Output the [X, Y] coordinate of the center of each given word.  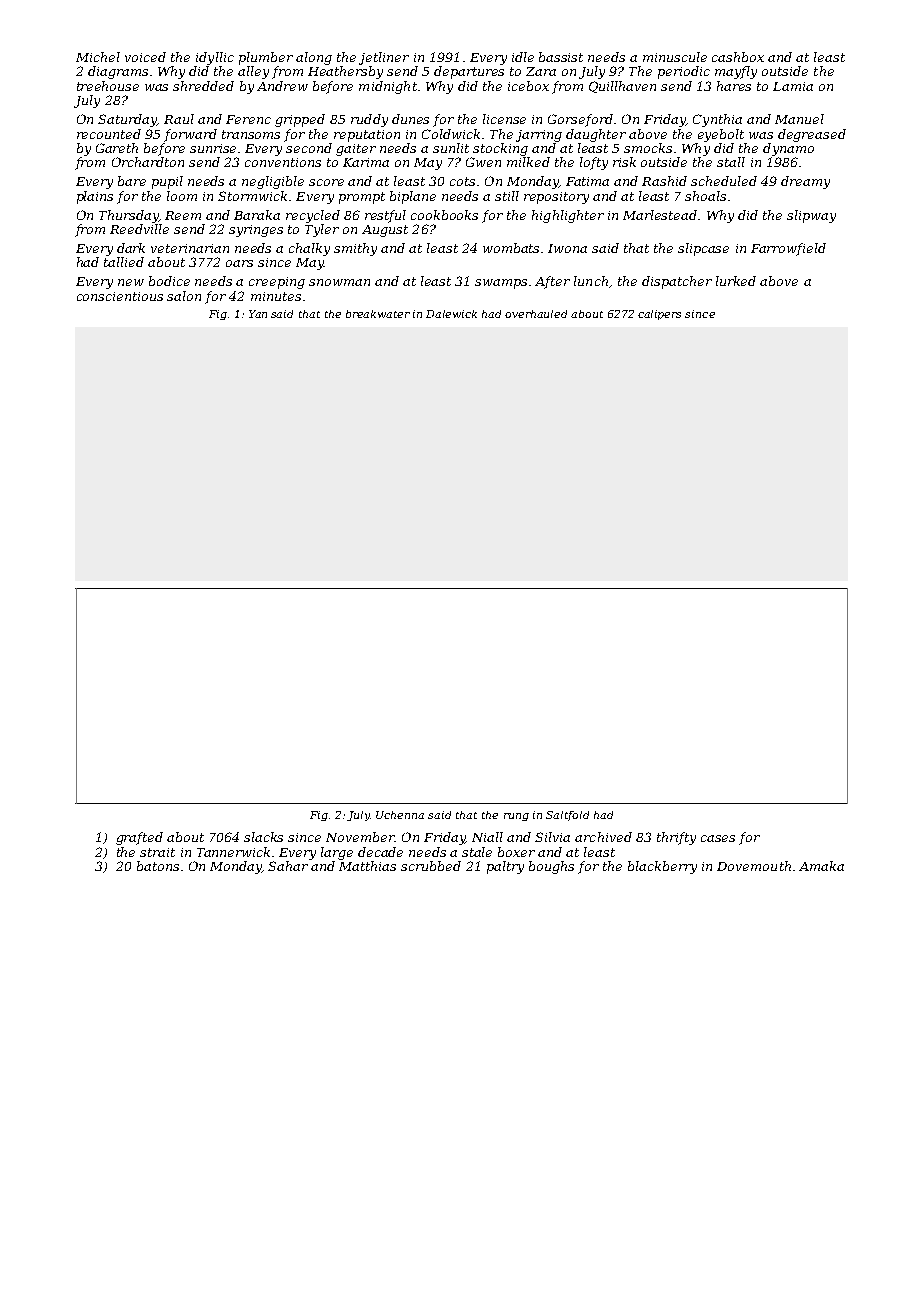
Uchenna [400, 815]
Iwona [567, 248]
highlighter [568, 216]
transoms [251, 134]
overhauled [536, 314]
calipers [659, 315]
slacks [263, 837]
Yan [258, 314]
